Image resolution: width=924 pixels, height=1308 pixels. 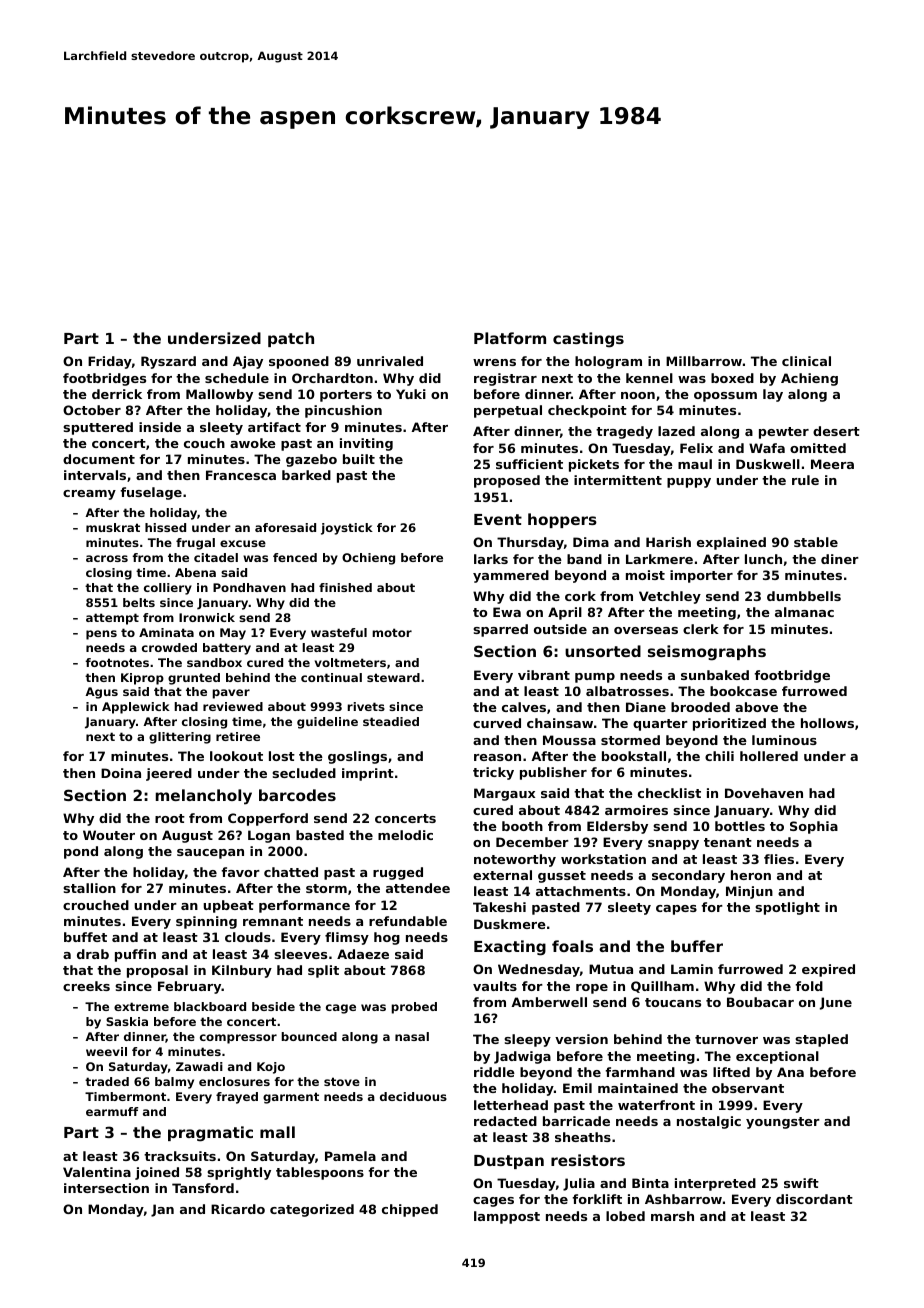 What do you see at coordinates (646, 707) in the image?
I see `Diane` at bounding box center [646, 707].
